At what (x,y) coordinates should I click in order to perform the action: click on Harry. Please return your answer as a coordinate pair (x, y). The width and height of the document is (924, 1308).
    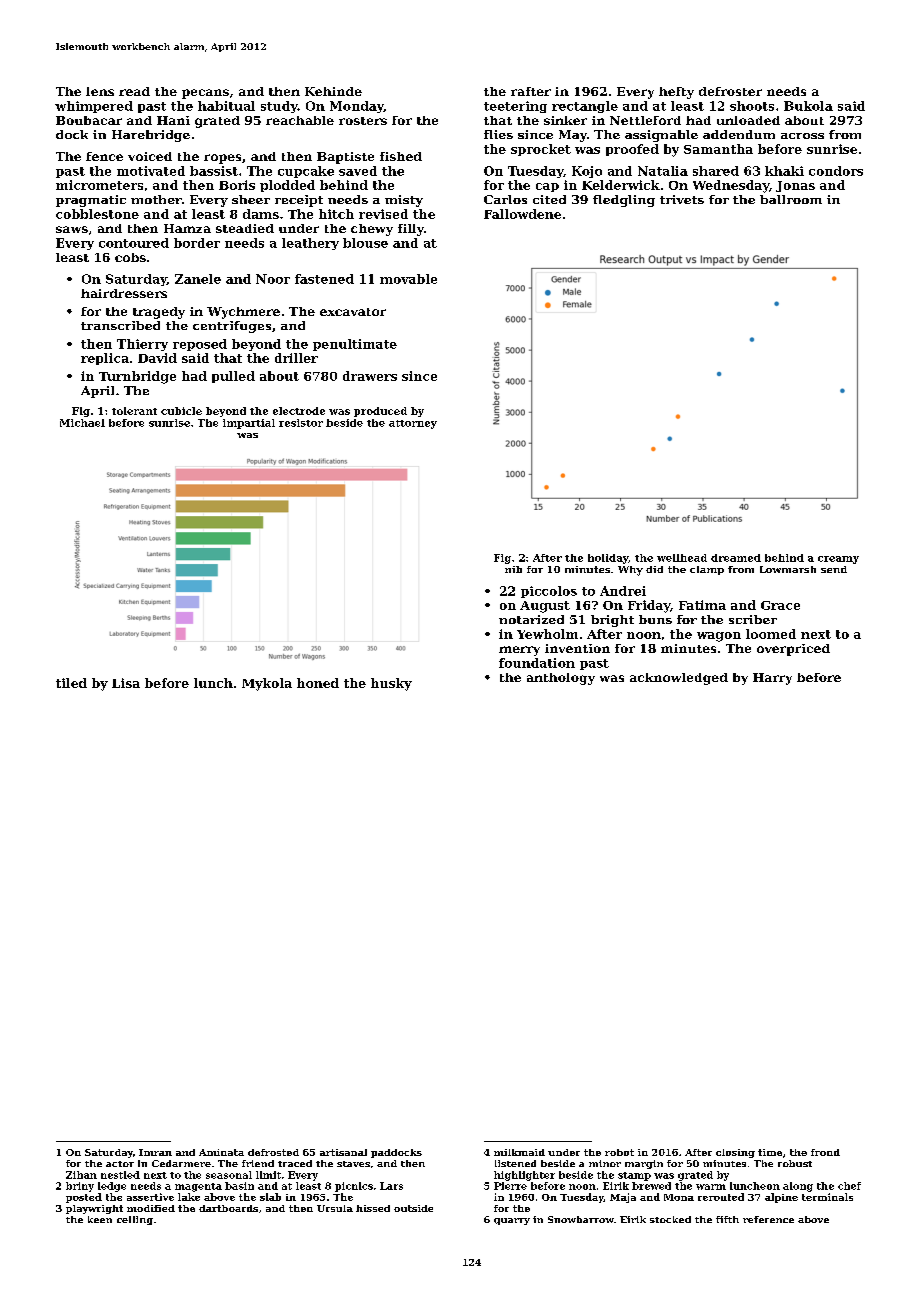
    Looking at the image, I should click on (772, 679).
